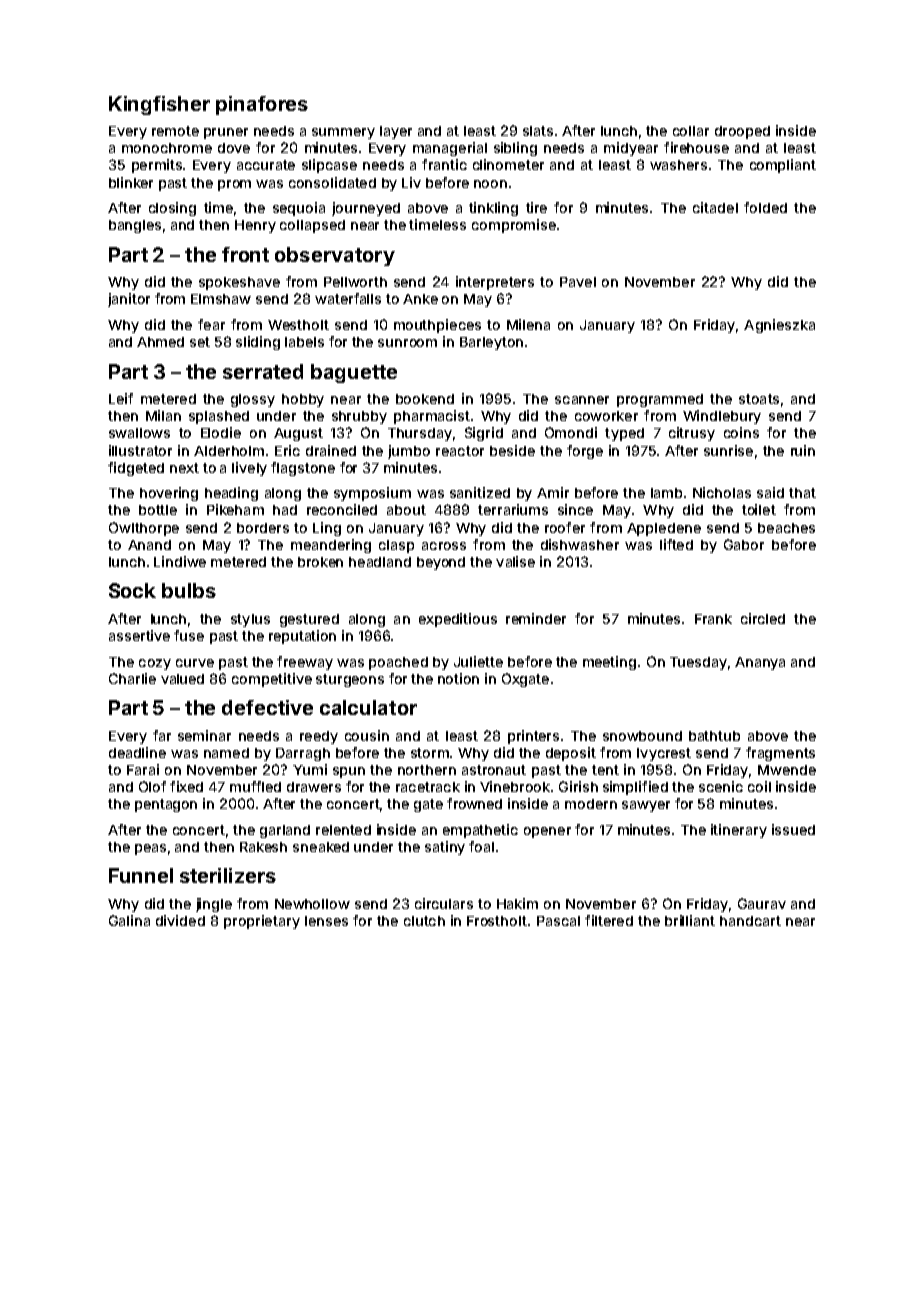 This image has height=1308, width=924. I want to click on Frank, so click(713, 619).
